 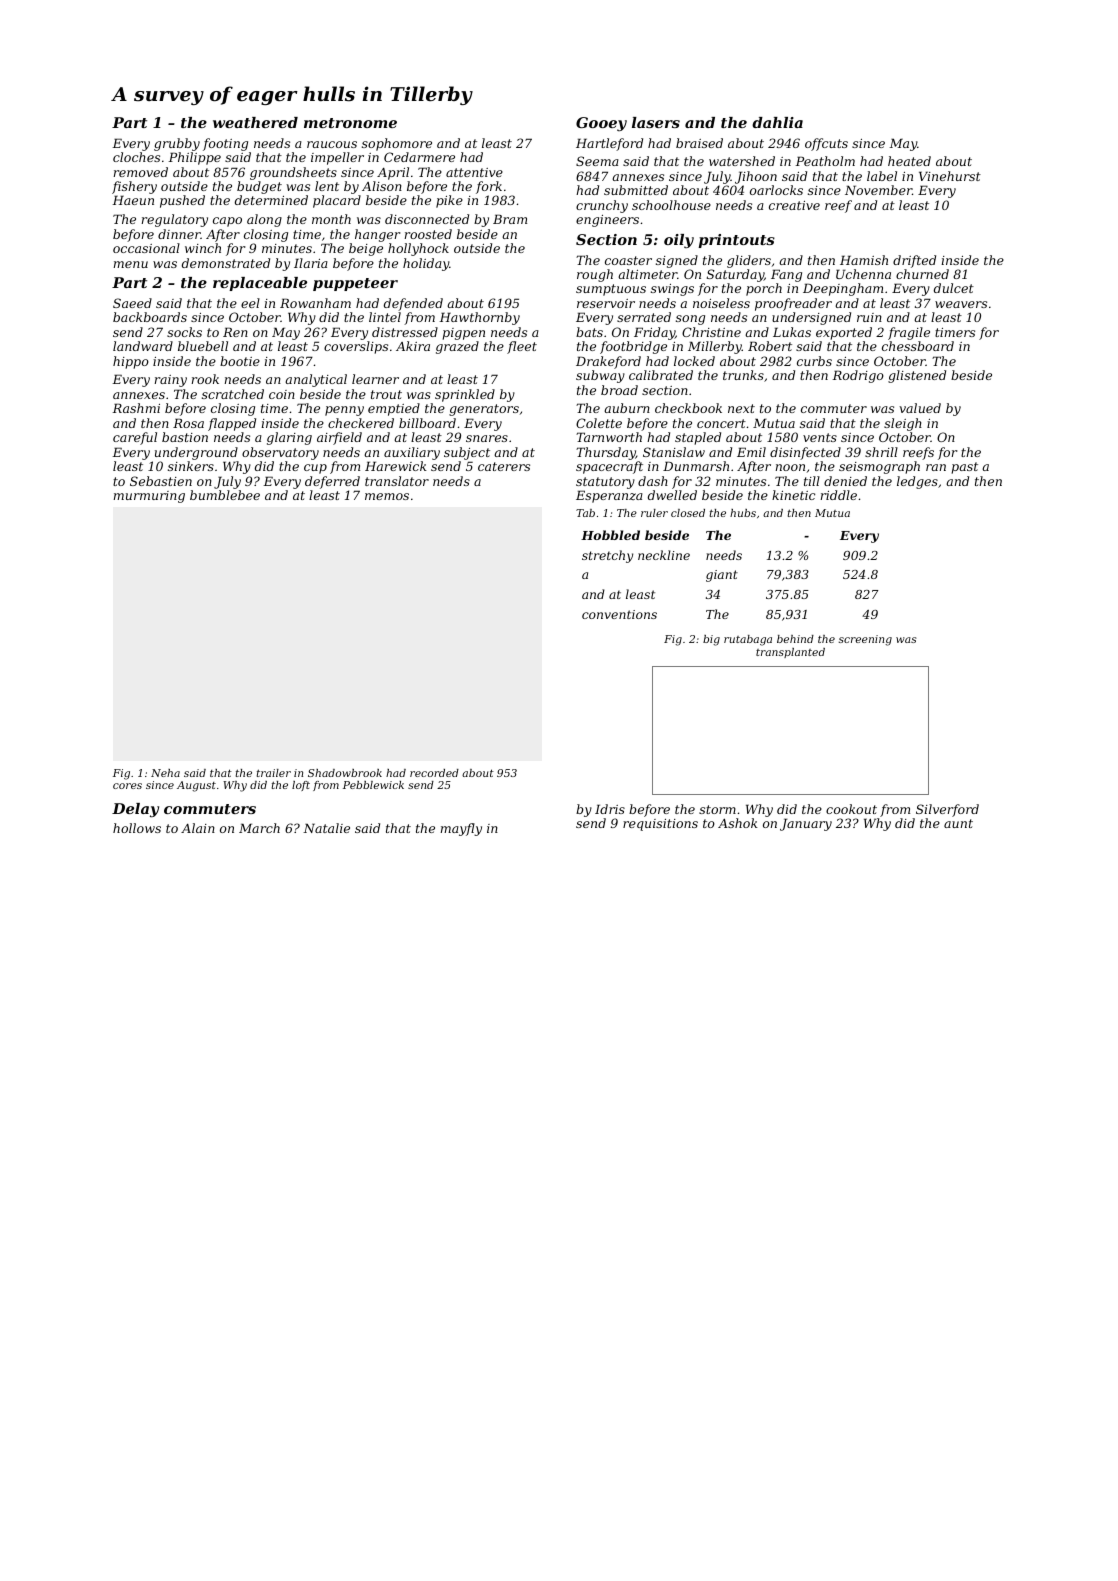 What do you see at coordinates (149, 497) in the screenshot?
I see `murmuring` at bounding box center [149, 497].
